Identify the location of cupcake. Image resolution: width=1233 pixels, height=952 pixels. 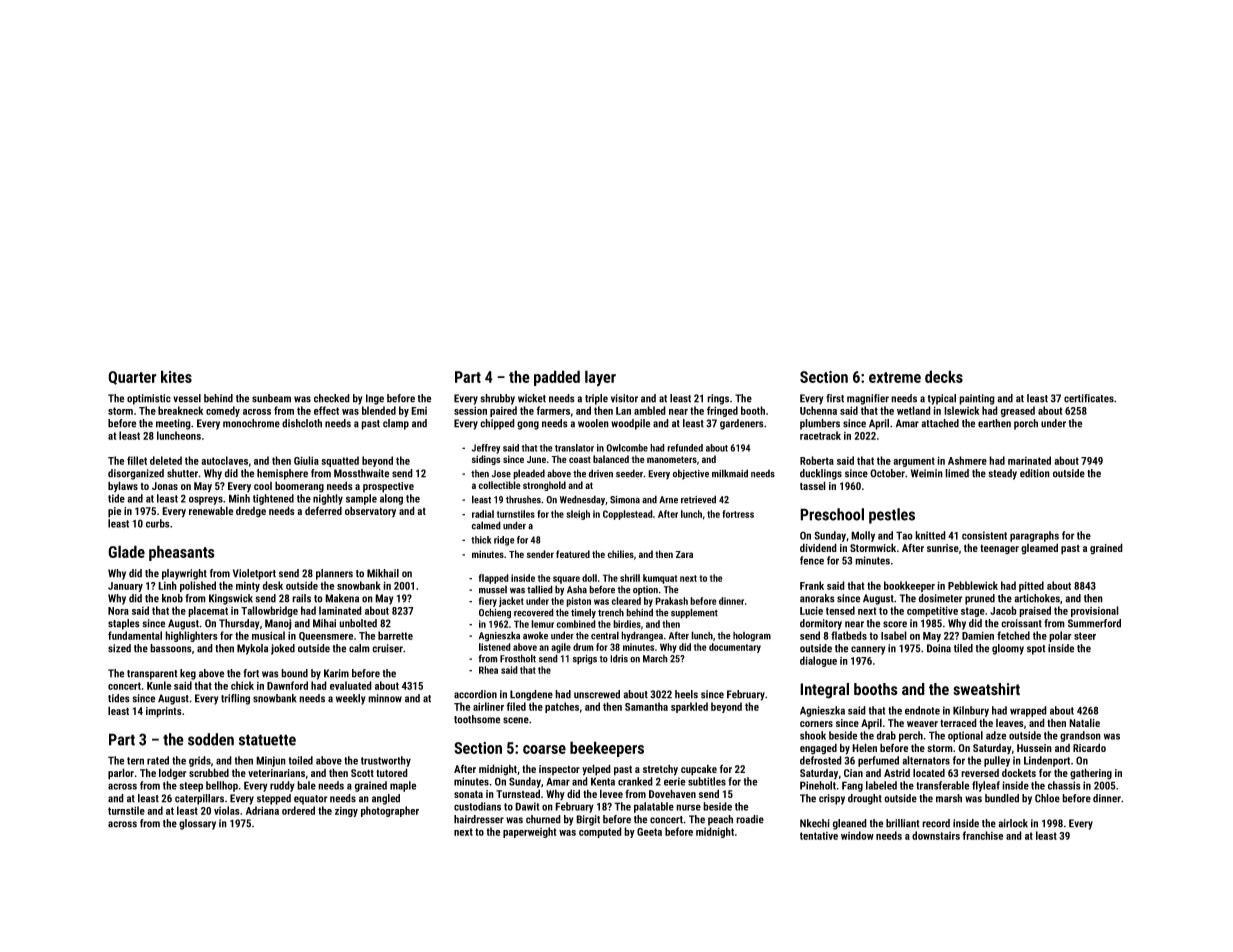
(699, 770).
